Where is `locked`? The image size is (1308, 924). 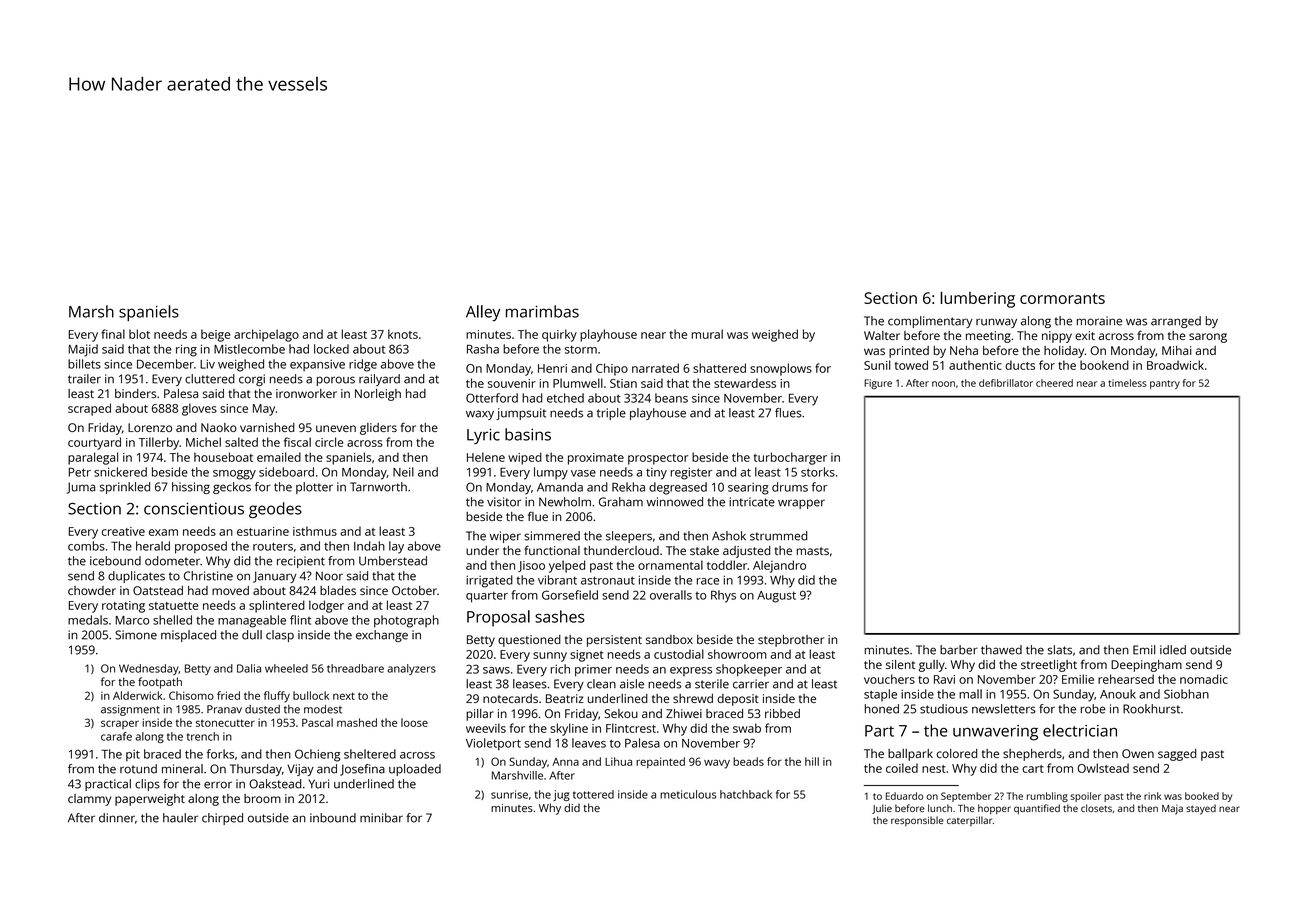 locked is located at coordinates (331, 349).
